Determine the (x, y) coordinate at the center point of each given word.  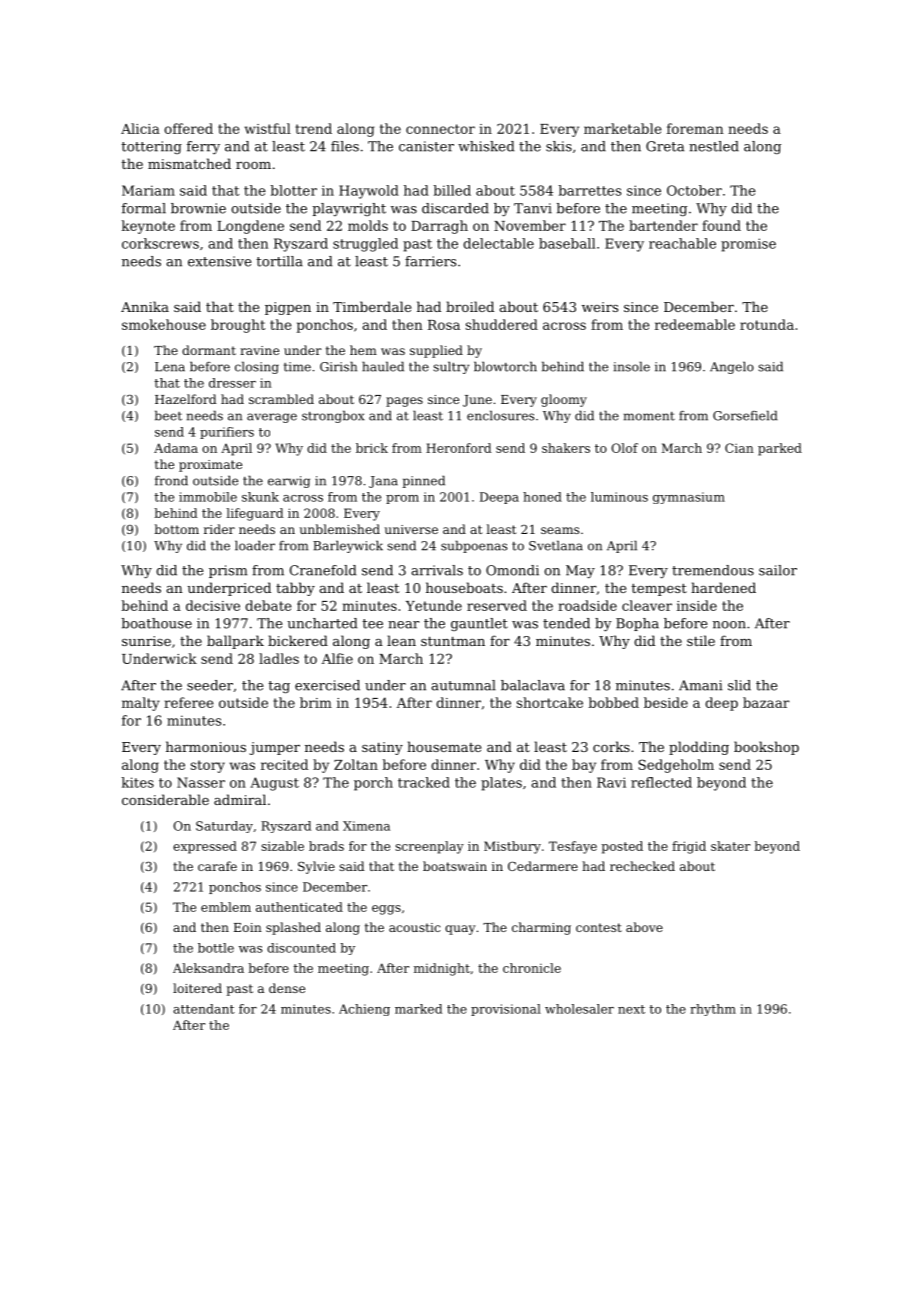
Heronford (459, 448)
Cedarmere (543, 866)
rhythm (713, 1010)
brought (238, 326)
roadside (587, 605)
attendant (204, 1009)
